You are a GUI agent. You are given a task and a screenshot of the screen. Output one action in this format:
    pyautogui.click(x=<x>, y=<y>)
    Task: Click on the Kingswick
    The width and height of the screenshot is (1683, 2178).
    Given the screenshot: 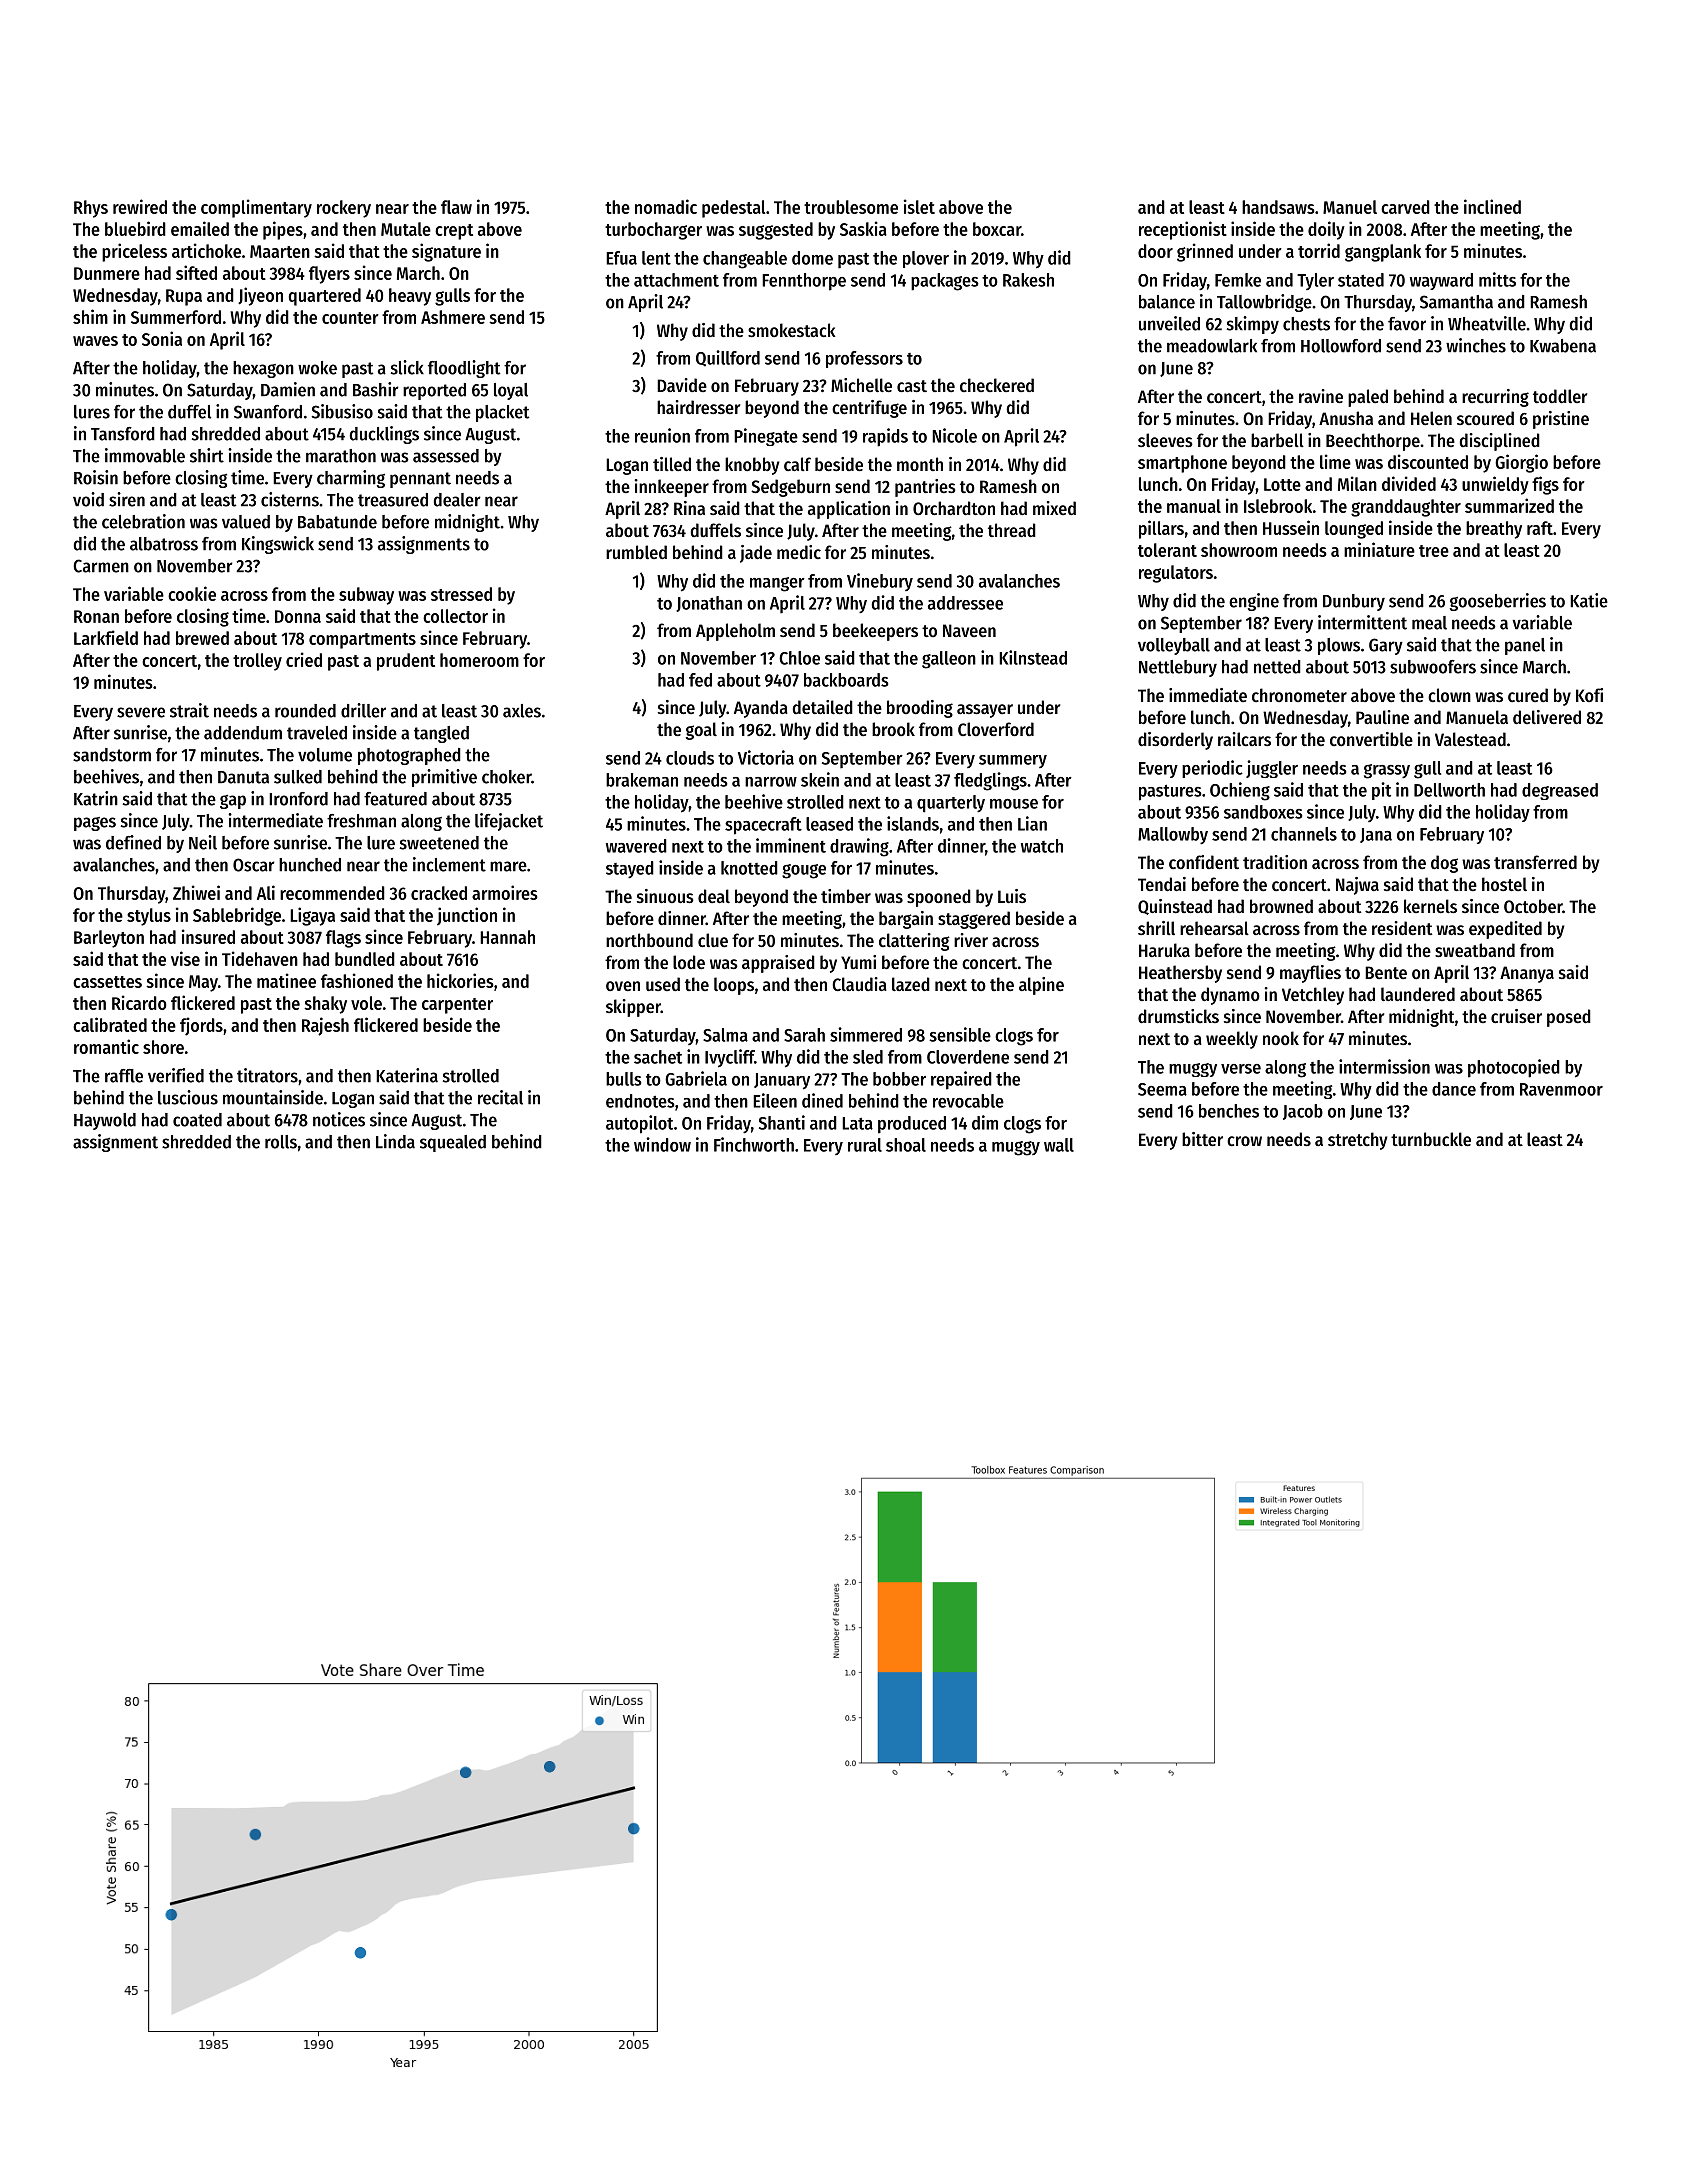 What is the action you would take?
    pyautogui.click(x=278, y=545)
